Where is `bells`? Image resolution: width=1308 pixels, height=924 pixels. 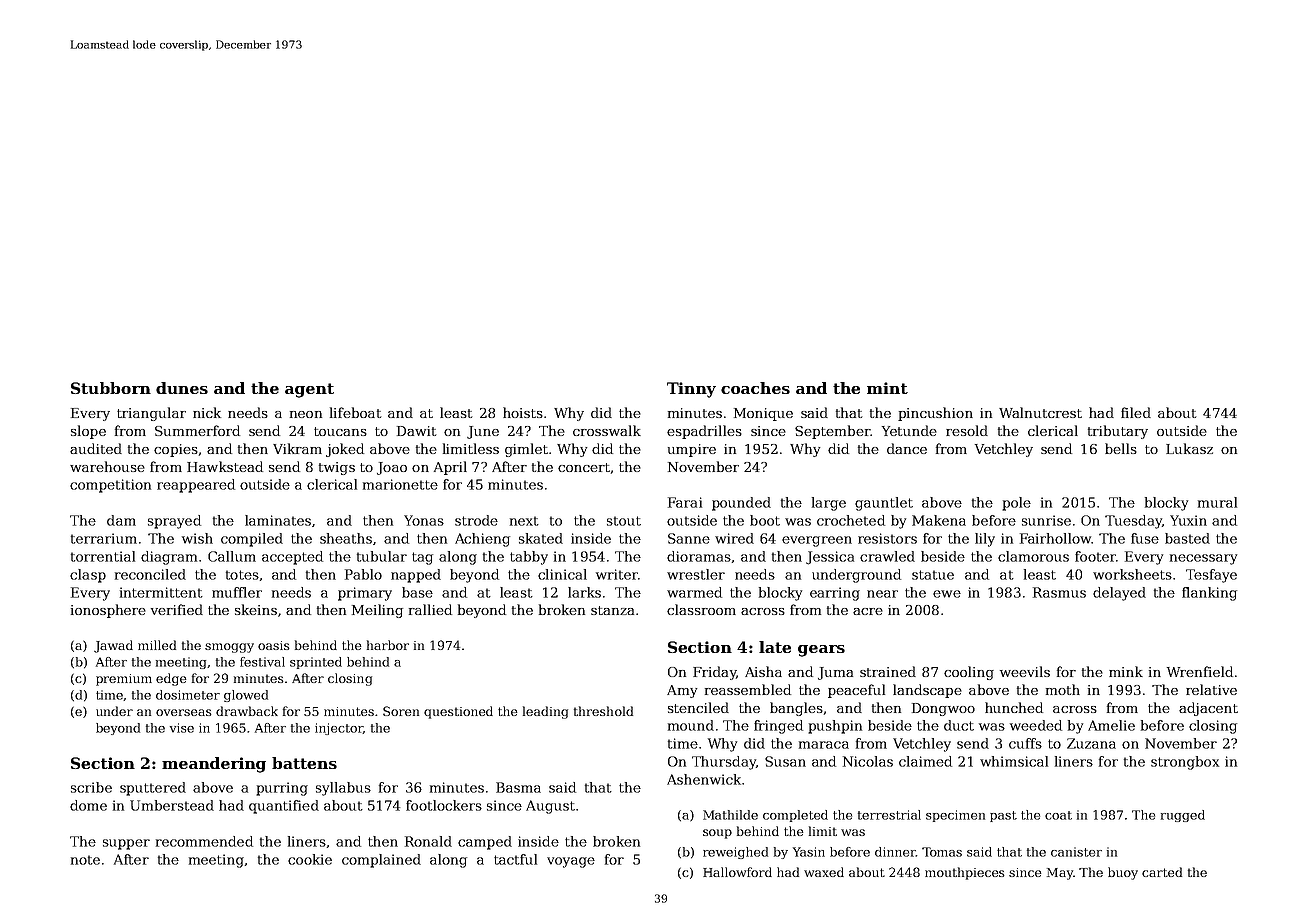
bells is located at coordinates (1121, 448).
